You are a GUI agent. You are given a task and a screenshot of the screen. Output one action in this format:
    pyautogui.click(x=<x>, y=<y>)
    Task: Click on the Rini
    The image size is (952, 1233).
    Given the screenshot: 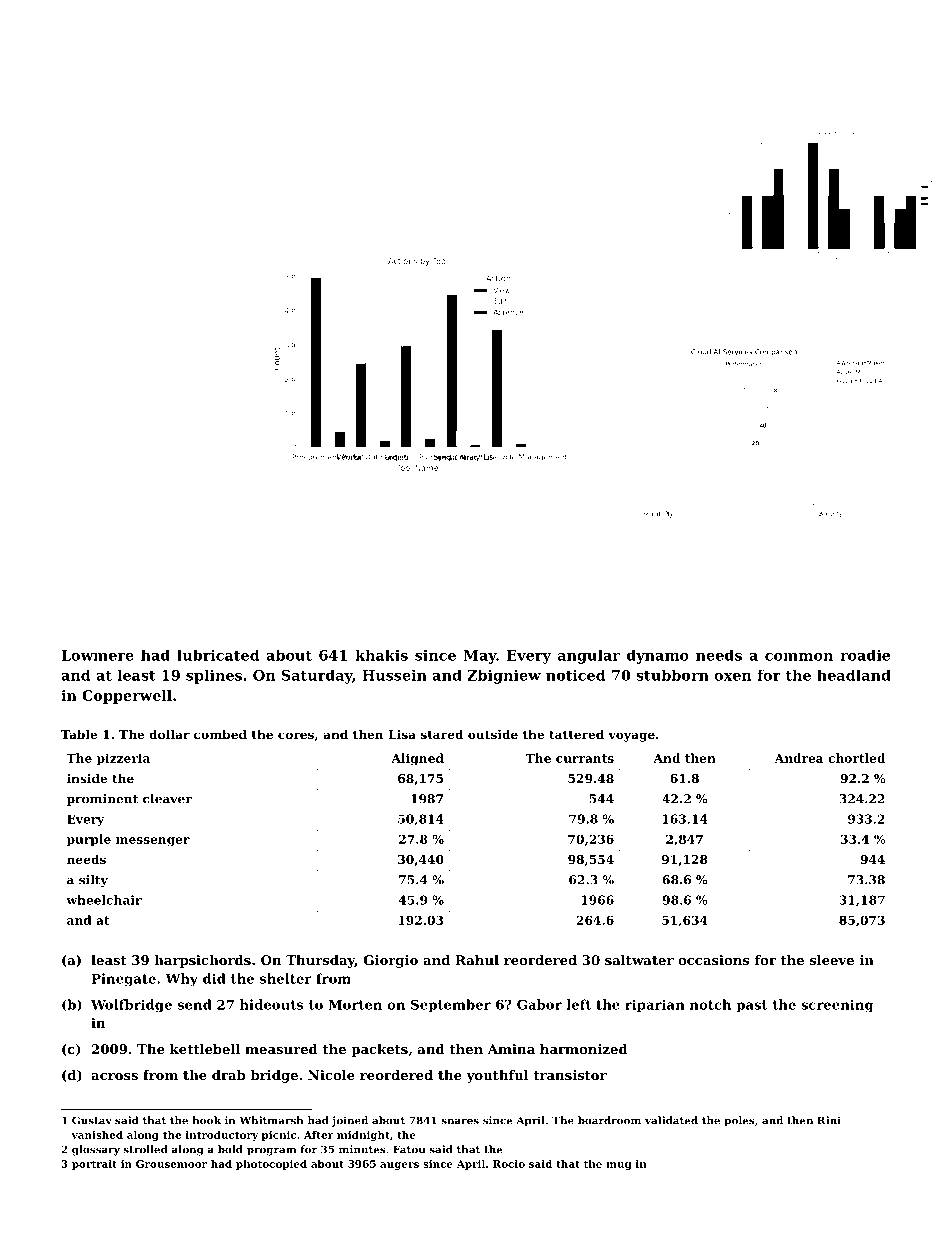 What is the action you would take?
    pyautogui.click(x=829, y=1120)
